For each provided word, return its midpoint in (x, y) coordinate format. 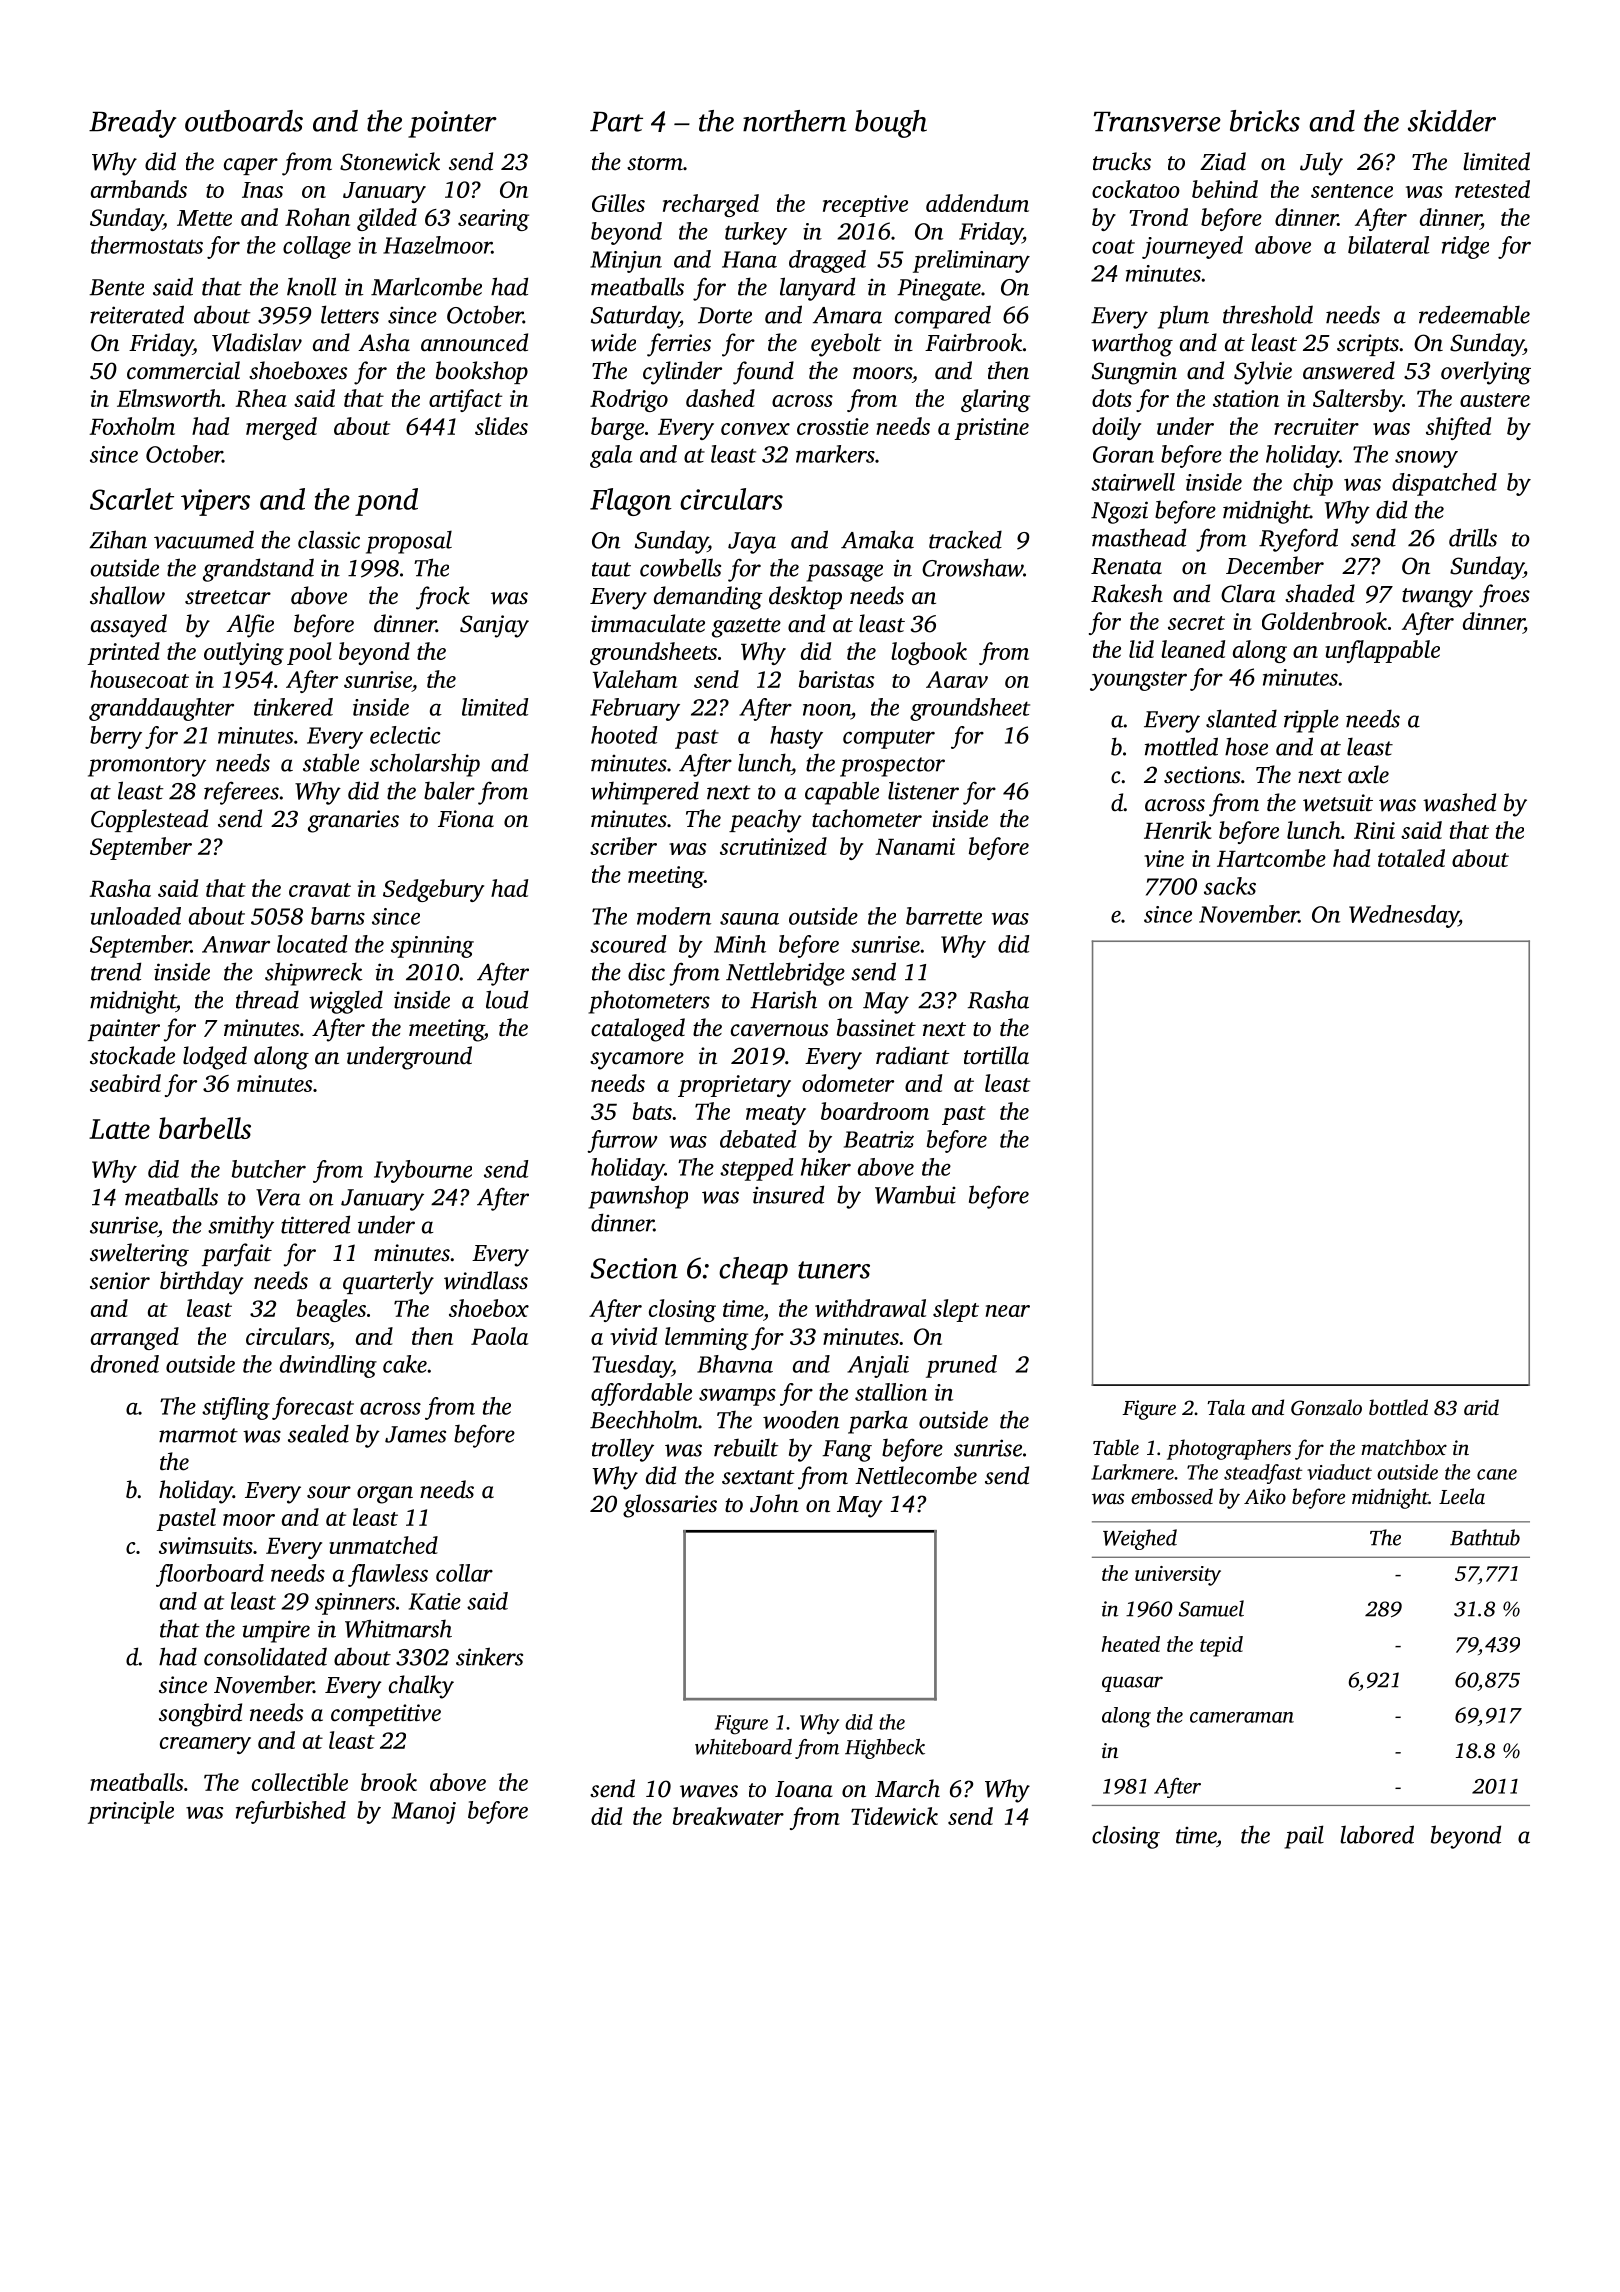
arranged (135, 1338)
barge (617, 428)
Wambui (915, 1195)
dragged (827, 261)
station (1246, 398)
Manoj (424, 1813)
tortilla (996, 1055)
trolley (623, 1450)
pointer (452, 124)
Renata (1126, 566)
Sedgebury (433, 890)
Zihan (118, 539)
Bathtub (1485, 1537)
